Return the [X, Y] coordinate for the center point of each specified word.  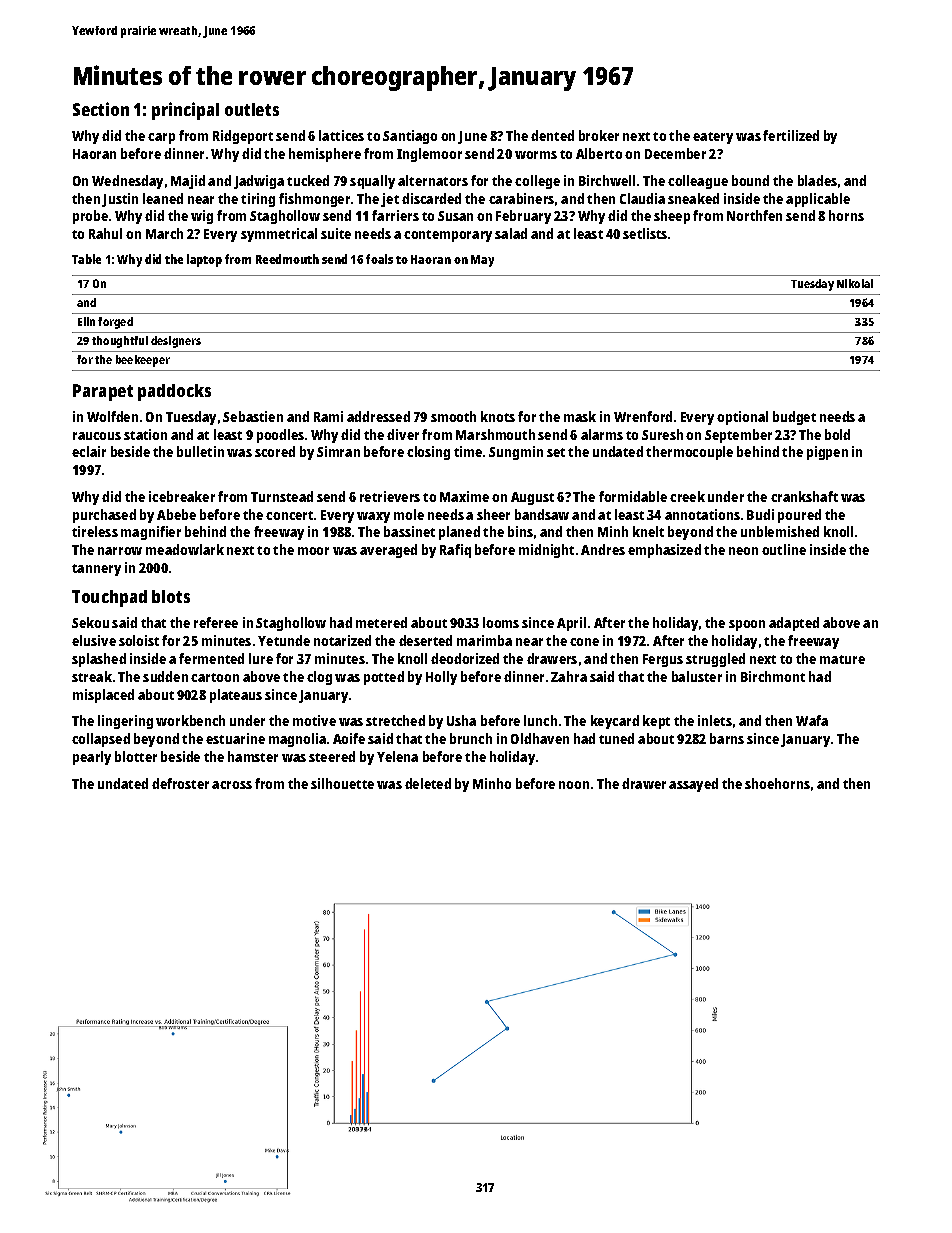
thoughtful [120, 342]
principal [185, 111]
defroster [180, 783]
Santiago [410, 137]
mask [580, 416]
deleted [428, 783]
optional [742, 418]
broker [599, 135]
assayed [693, 785]
